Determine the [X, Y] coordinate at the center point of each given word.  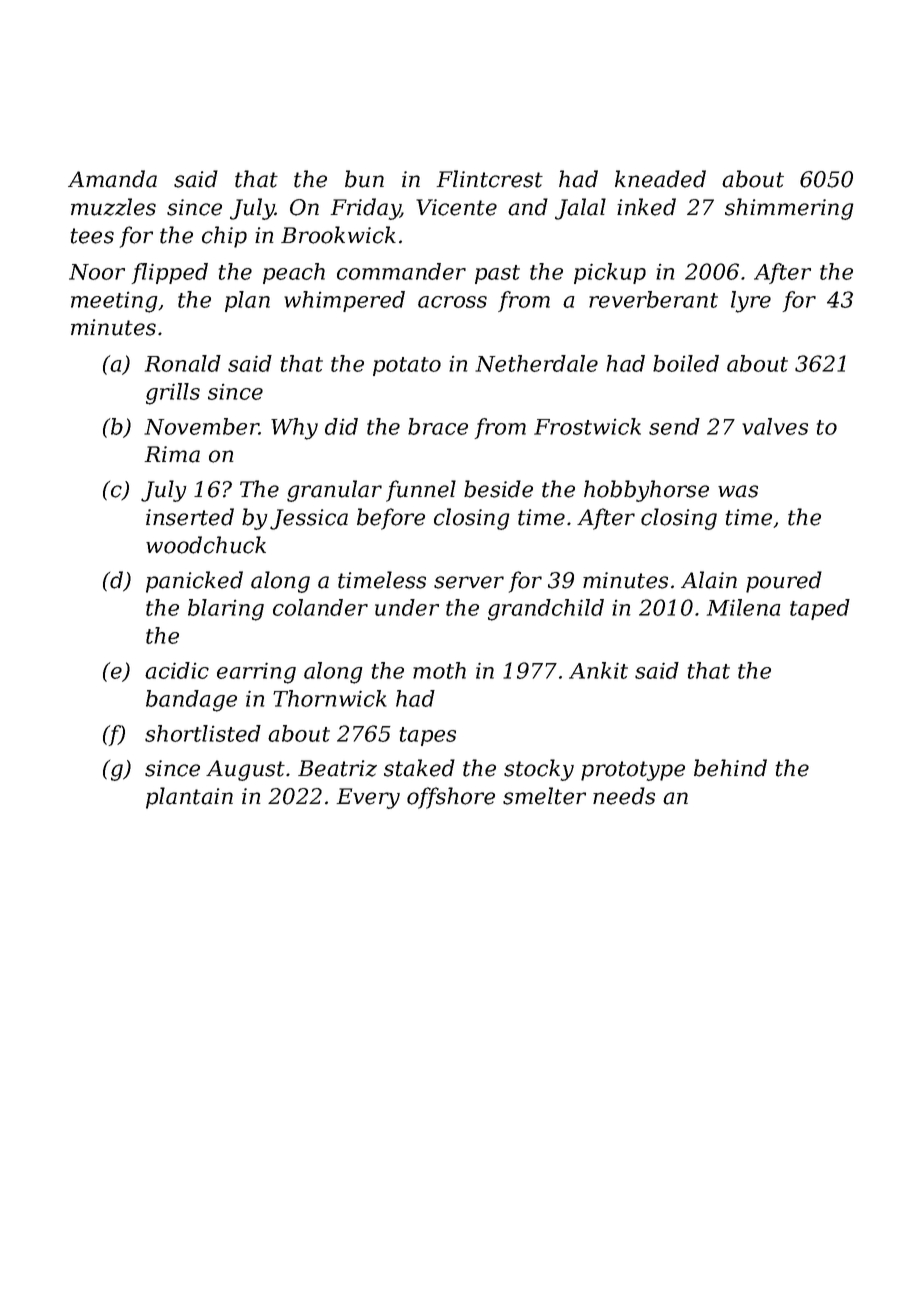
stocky [539, 770]
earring [256, 673]
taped [820, 609]
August [245, 770]
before [391, 519]
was [738, 491]
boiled [686, 363]
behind [730, 768]
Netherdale [536, 363]
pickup [610, 273]
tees [92, 236]
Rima [172, 454]
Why [294, 429]
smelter [544, 796]
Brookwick [338, 235]
